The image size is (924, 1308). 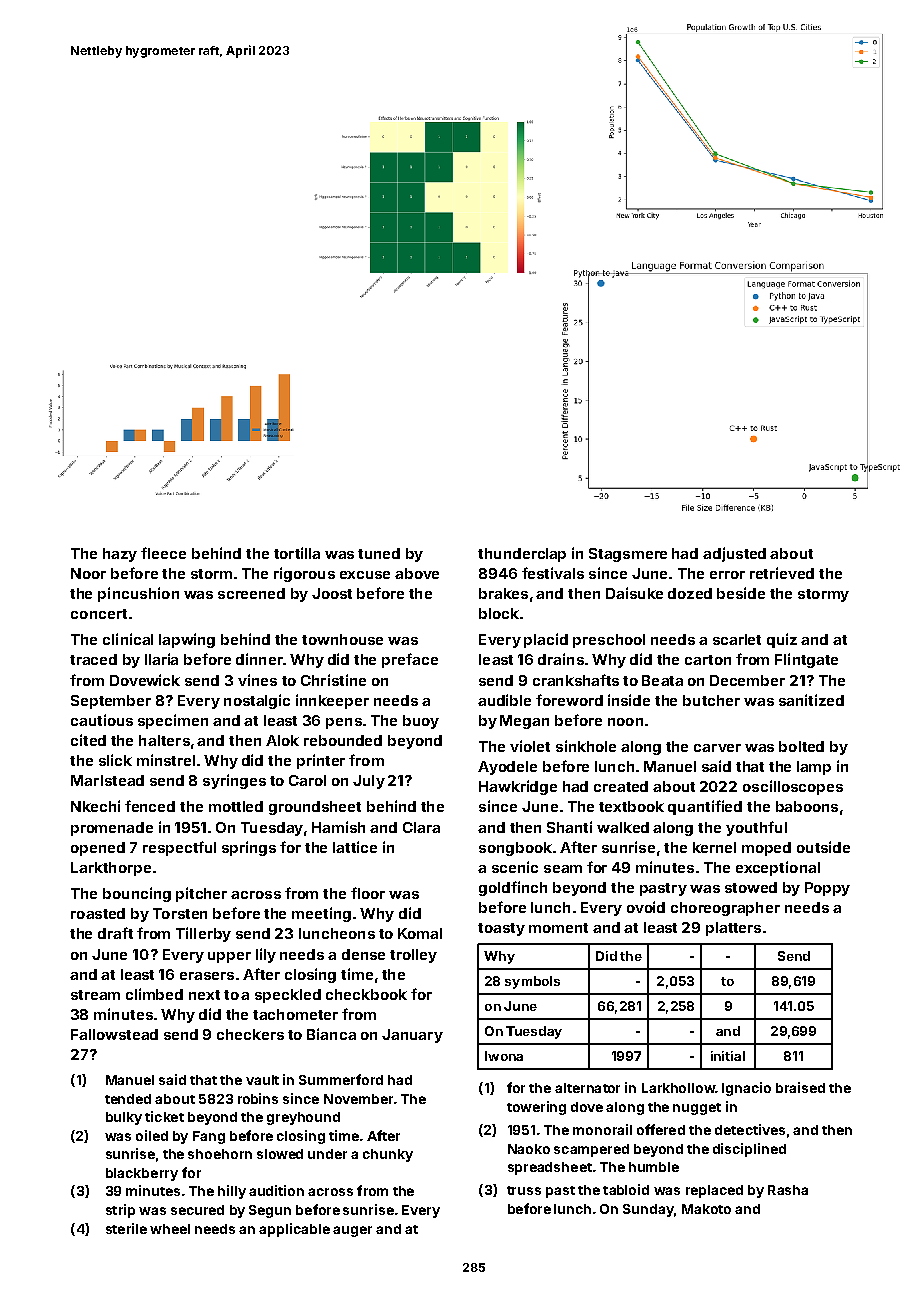 I want to click on sterile, so click(x=126, y=1228).
